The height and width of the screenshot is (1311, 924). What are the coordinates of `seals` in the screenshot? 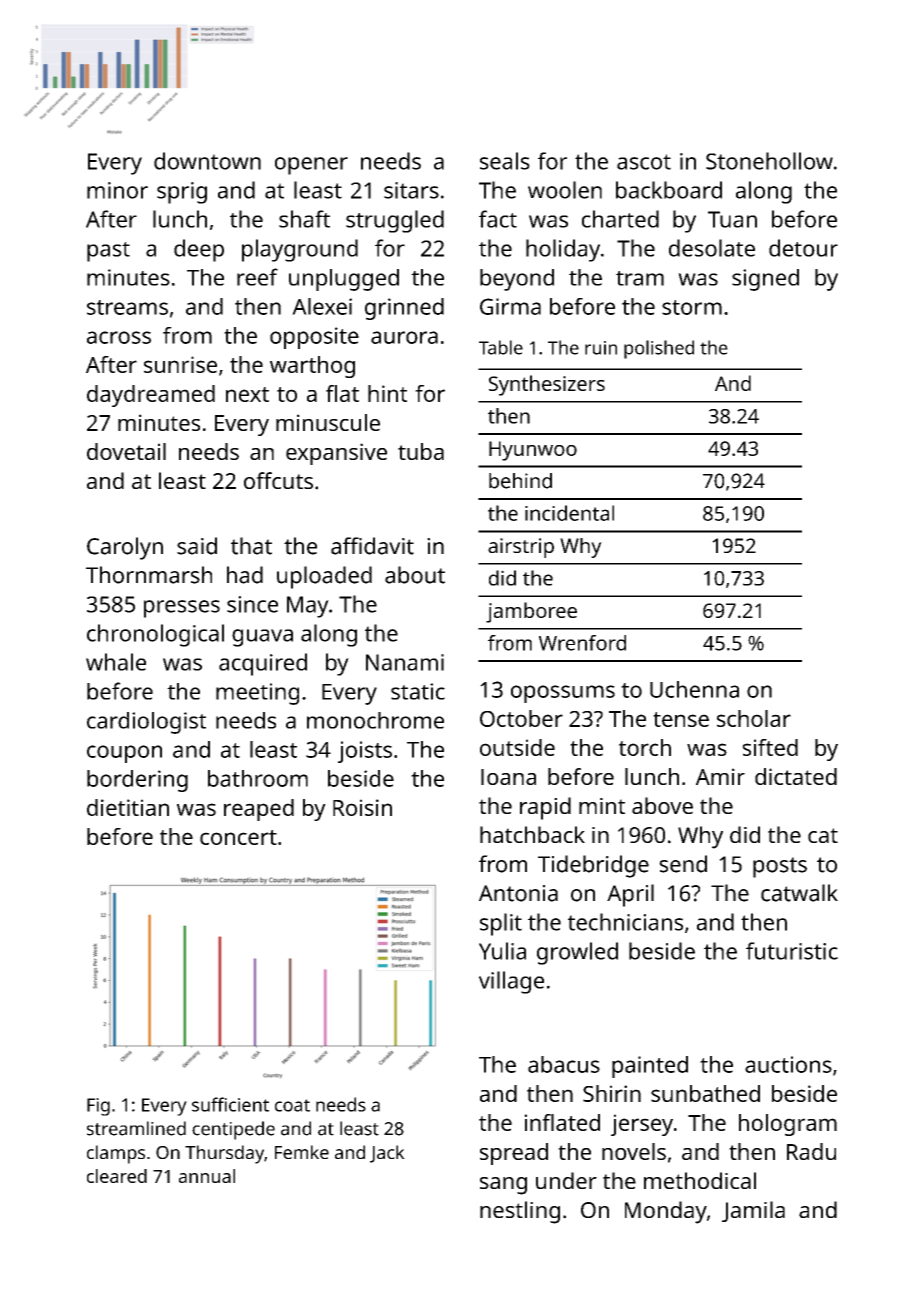 It's located at (505, 161).
